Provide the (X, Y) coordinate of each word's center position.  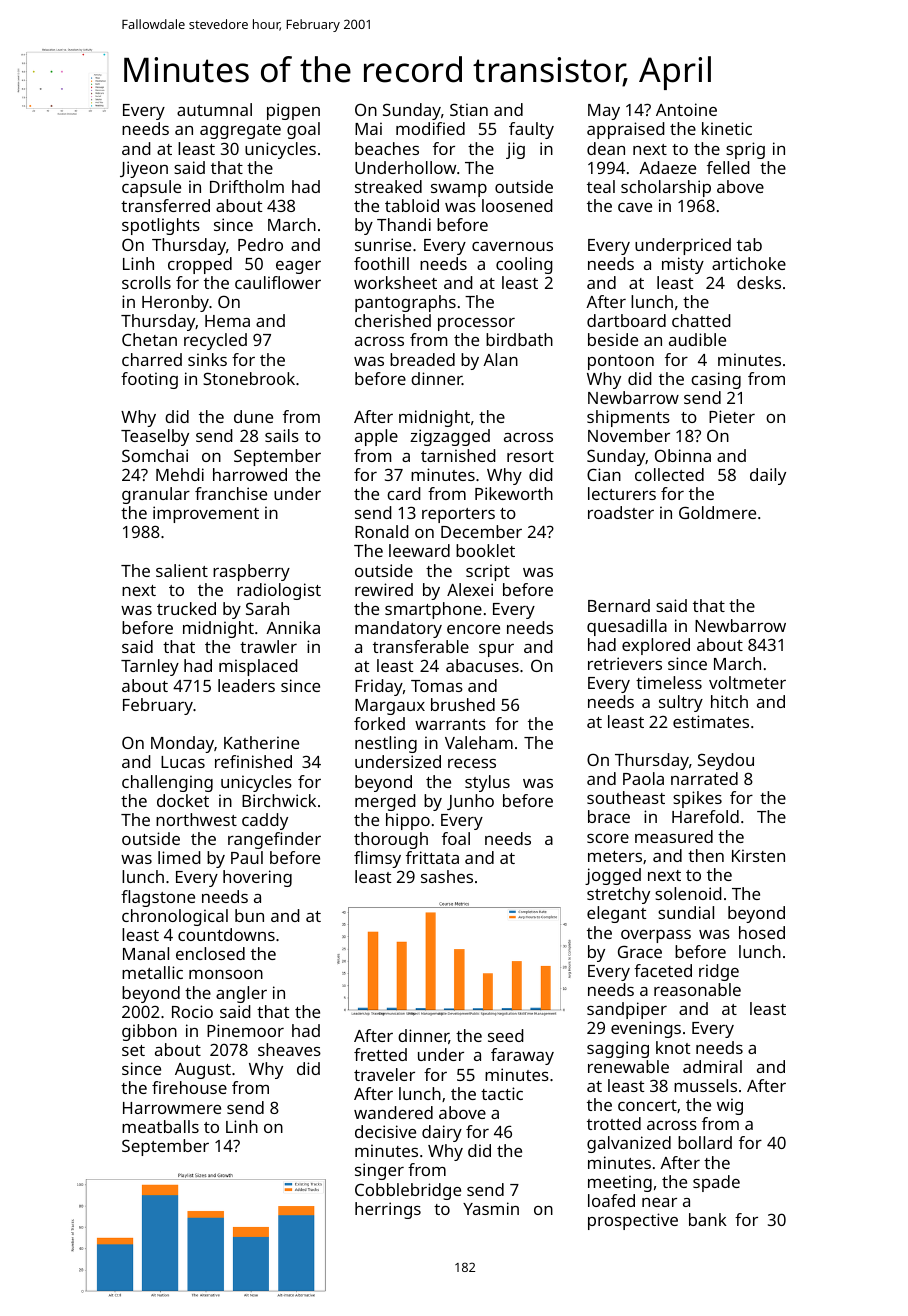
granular (156, 495)
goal (303, 130)
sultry (681, 703)
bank (708, 1219)
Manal (146, 953)
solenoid (688, 893)
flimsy (377, 859)
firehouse (189, 1087)
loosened (517, 205)
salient (182, 570)
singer (379, 1171)
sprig (745, 150)
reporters (458, 515)
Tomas (437, 686)
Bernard (619, 605)
